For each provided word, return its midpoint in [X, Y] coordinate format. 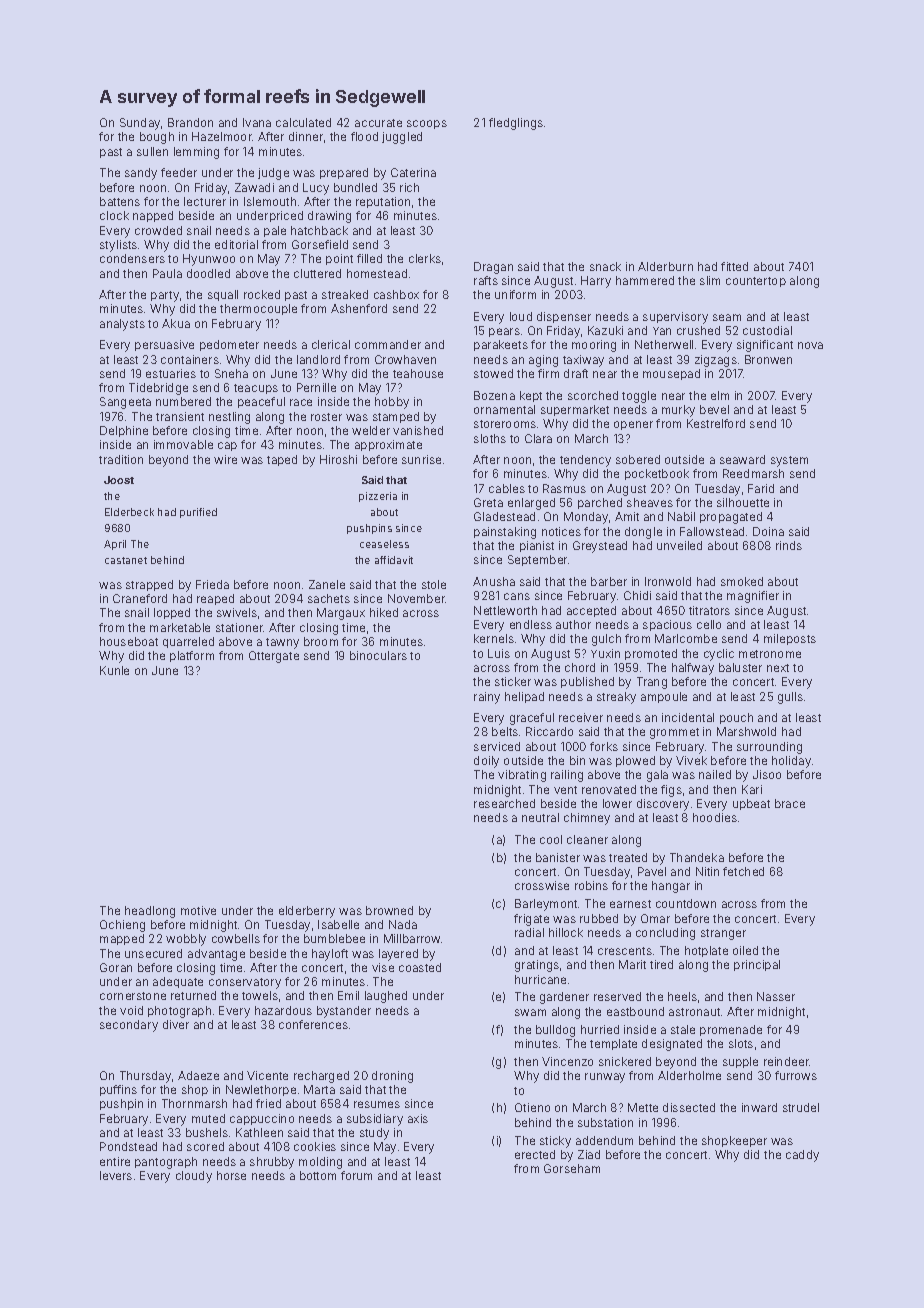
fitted [734, 266]
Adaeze [198, 1075]
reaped [215, 599]
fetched [743, 871]
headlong [150, 912]
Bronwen [768, 359]
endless [531, 624]
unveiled [679, 545]
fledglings [516, 124]
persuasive [164, 345]
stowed [493, 373]
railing [567, 776]
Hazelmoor [222, 136]
